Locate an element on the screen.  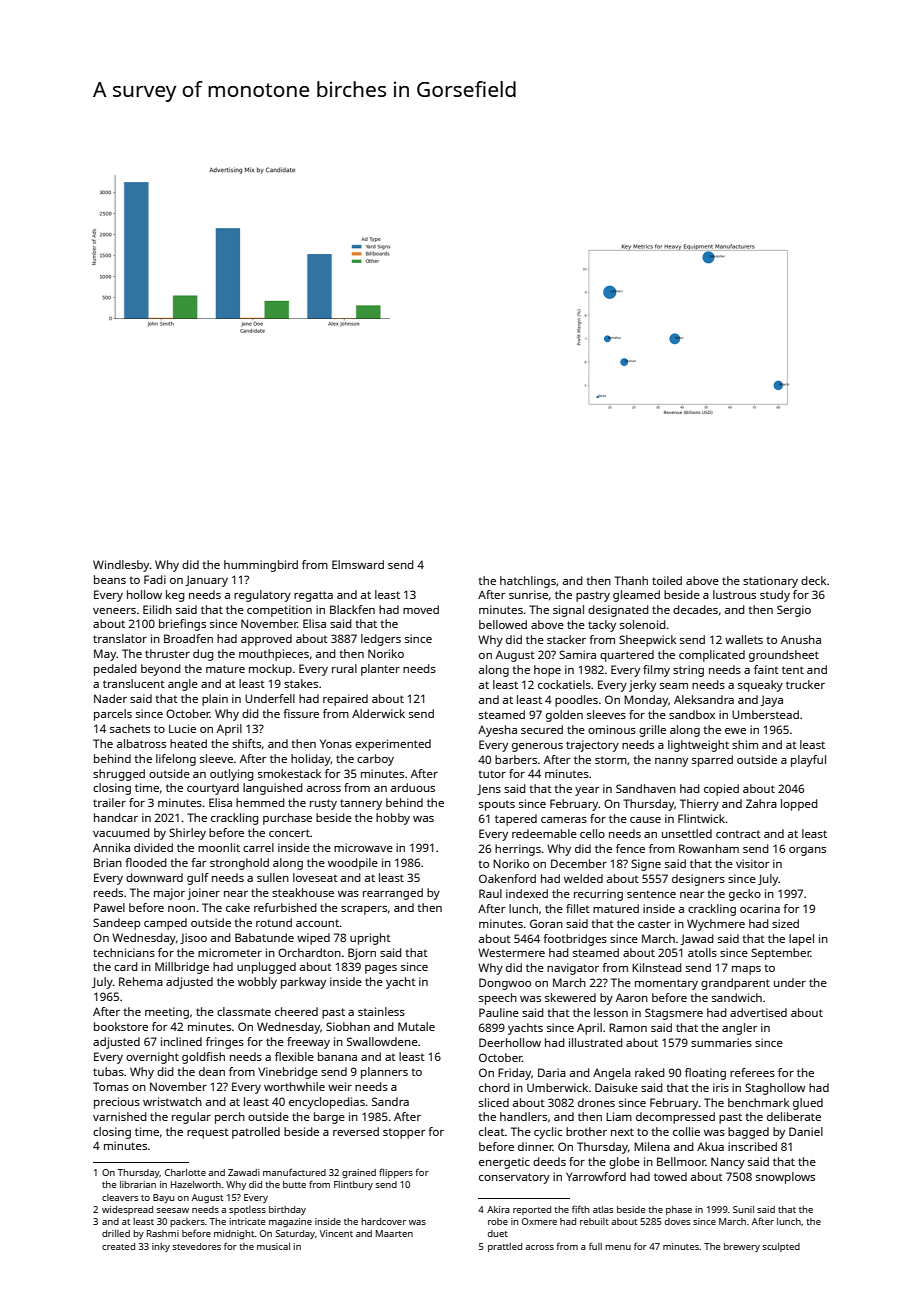
Anusha is located at coordinates (801, 639).
